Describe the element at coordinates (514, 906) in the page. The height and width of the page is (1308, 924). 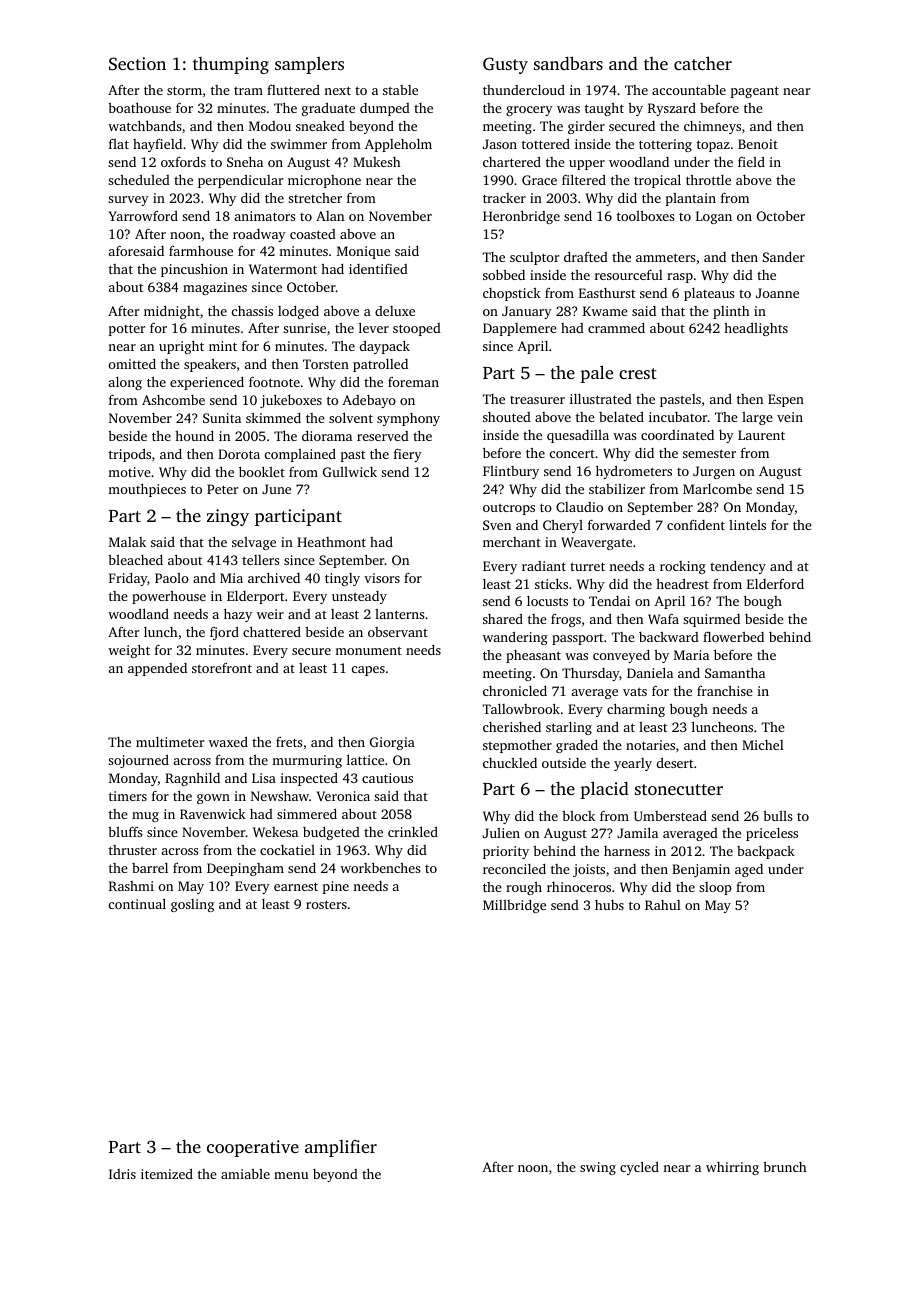
I see `Millbridge` at that location.
